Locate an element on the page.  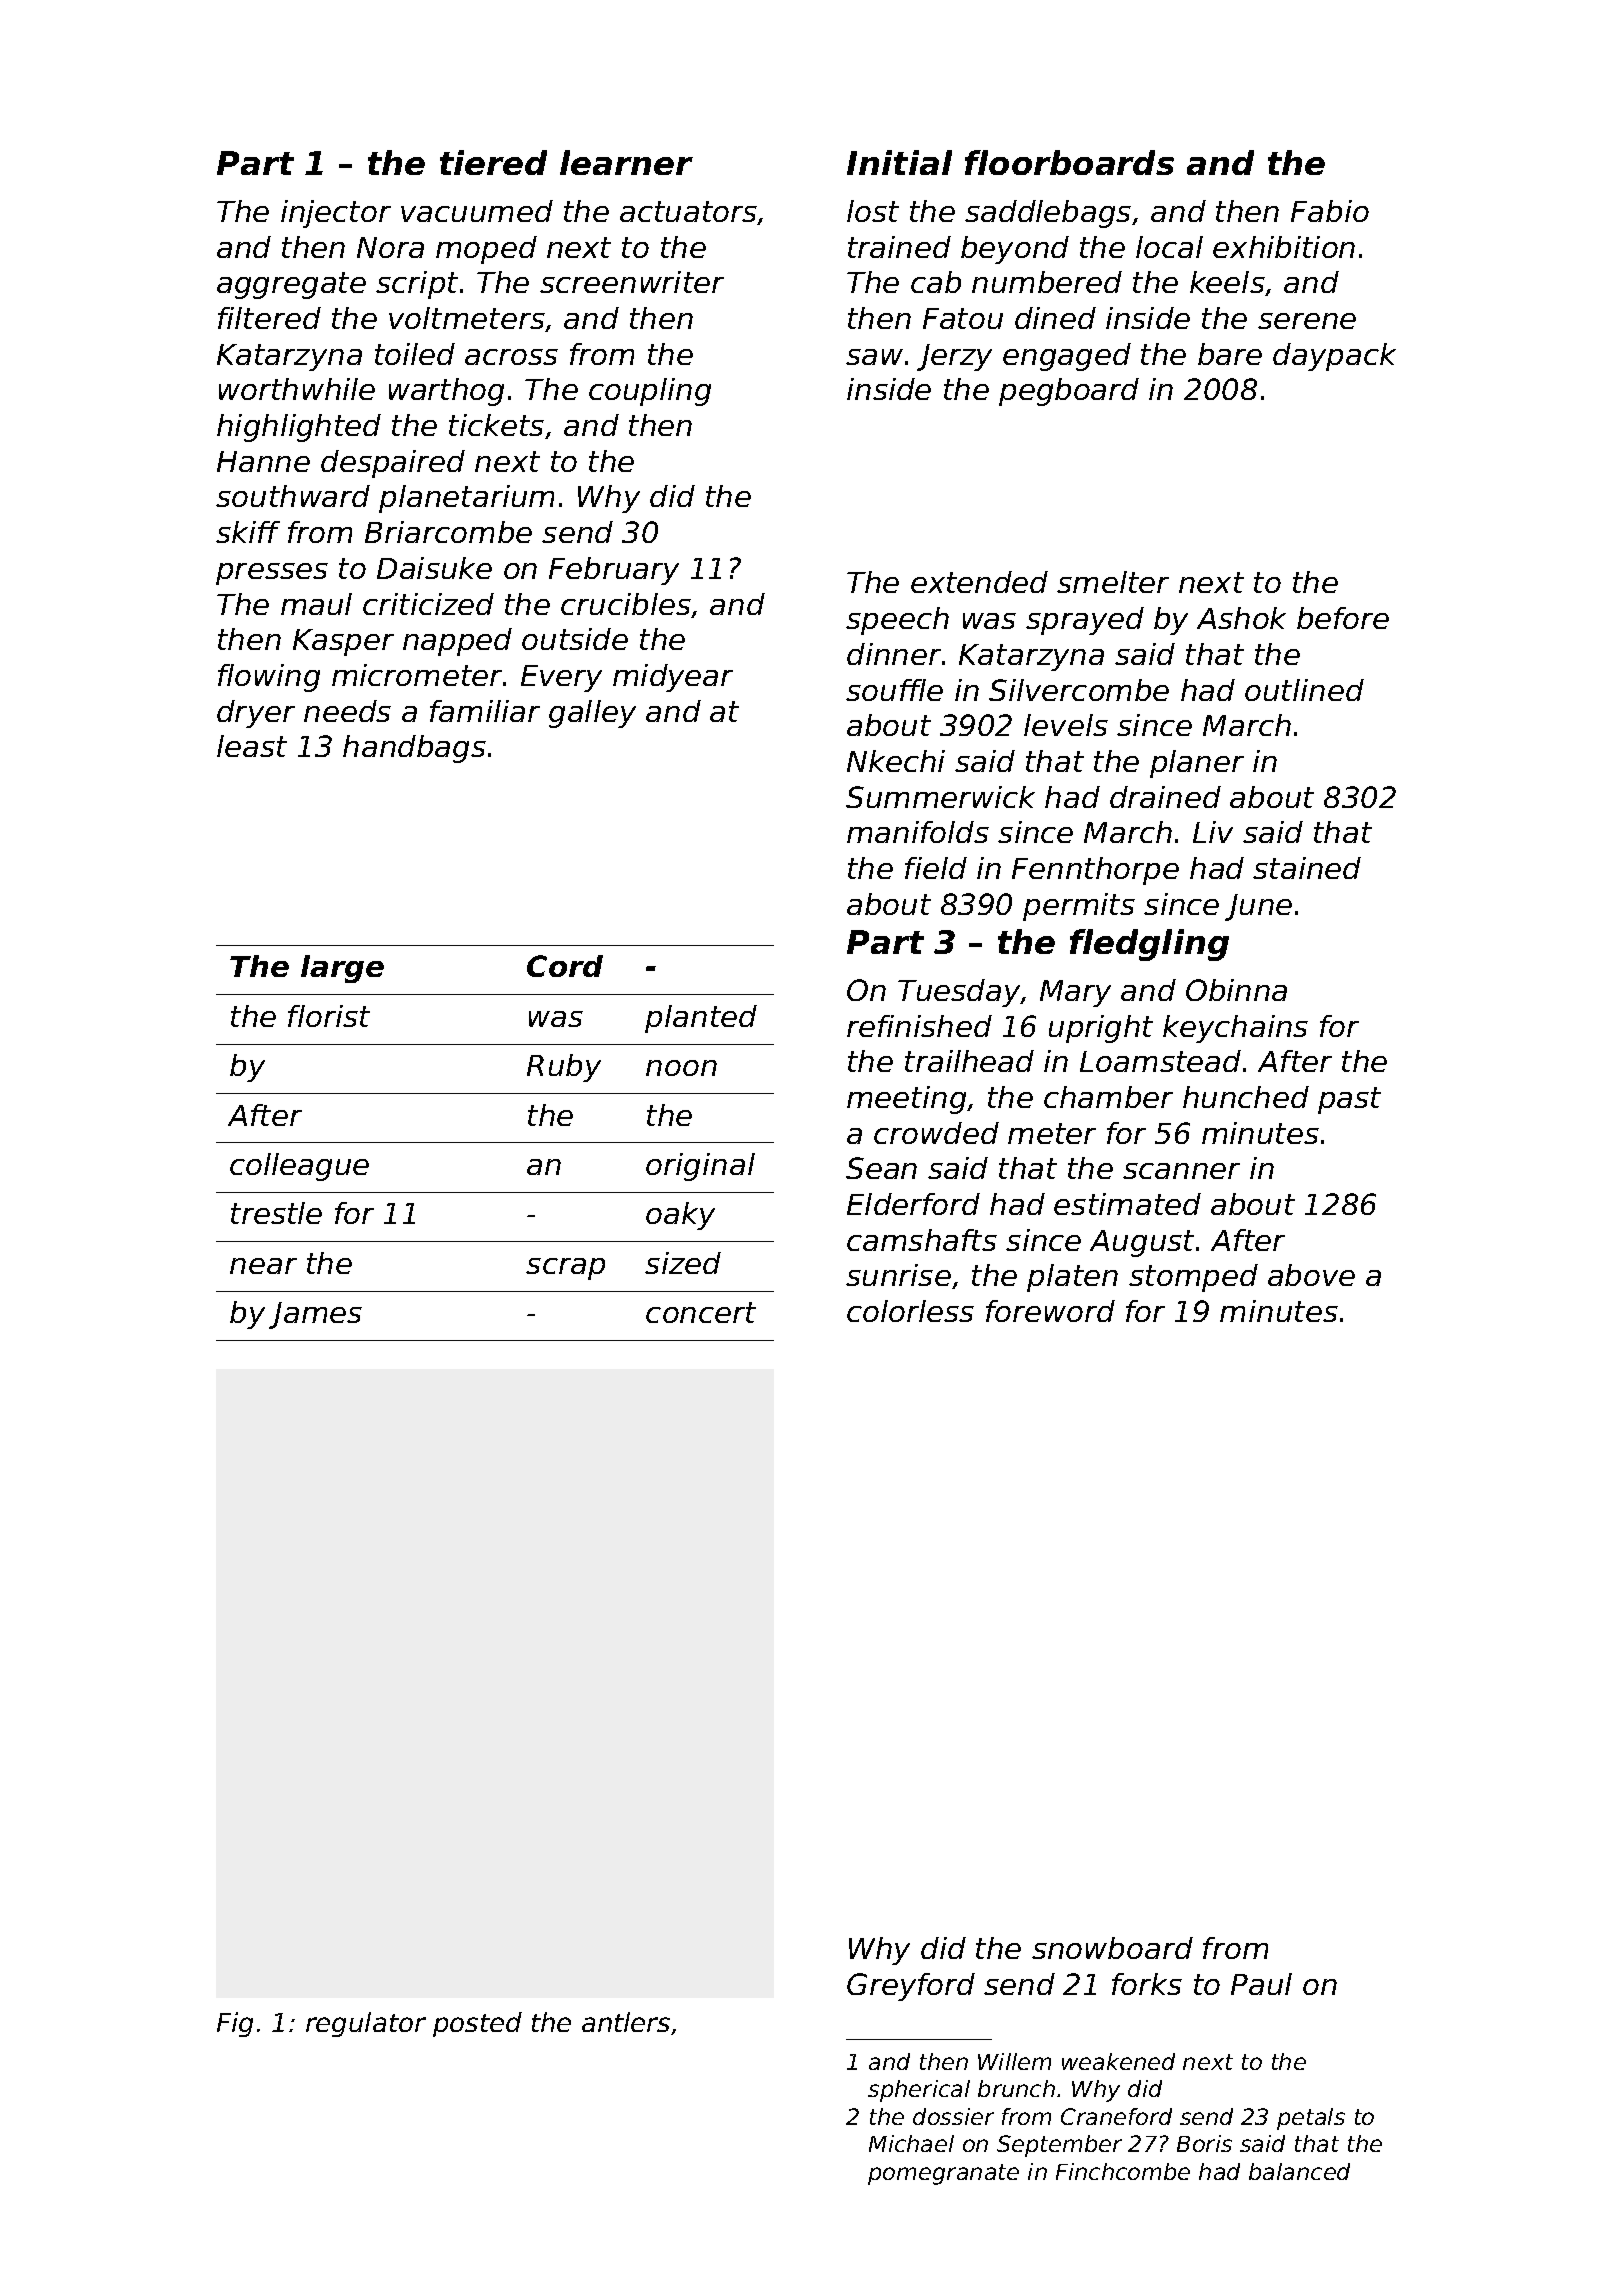
Finchcombe is located at coordinates (1123, 2171).
